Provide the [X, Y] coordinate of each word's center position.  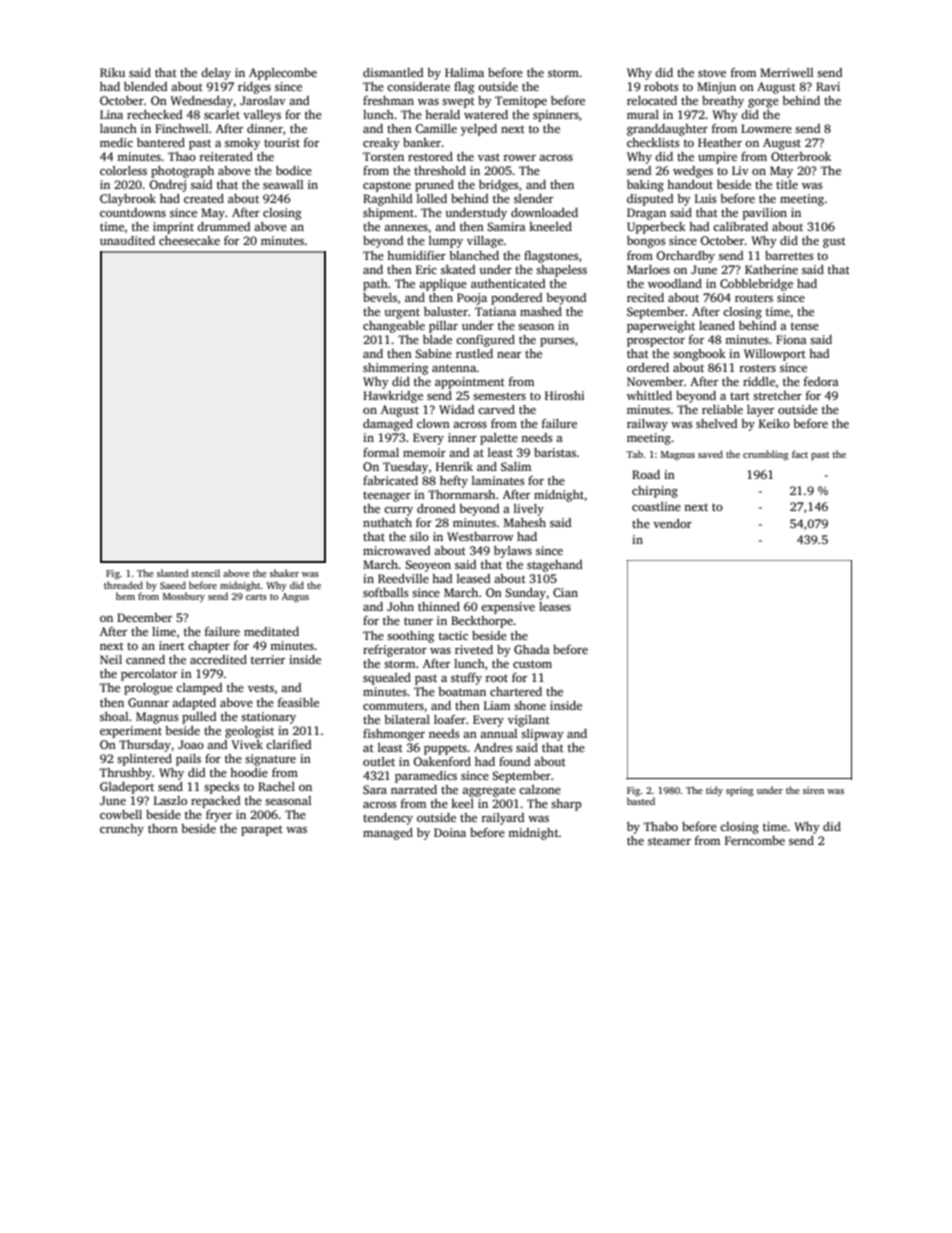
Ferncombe [755, 840]
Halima [464, 72]
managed [388, 834]
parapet [262, 830]
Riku [112, 72]
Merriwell [786, 72]
